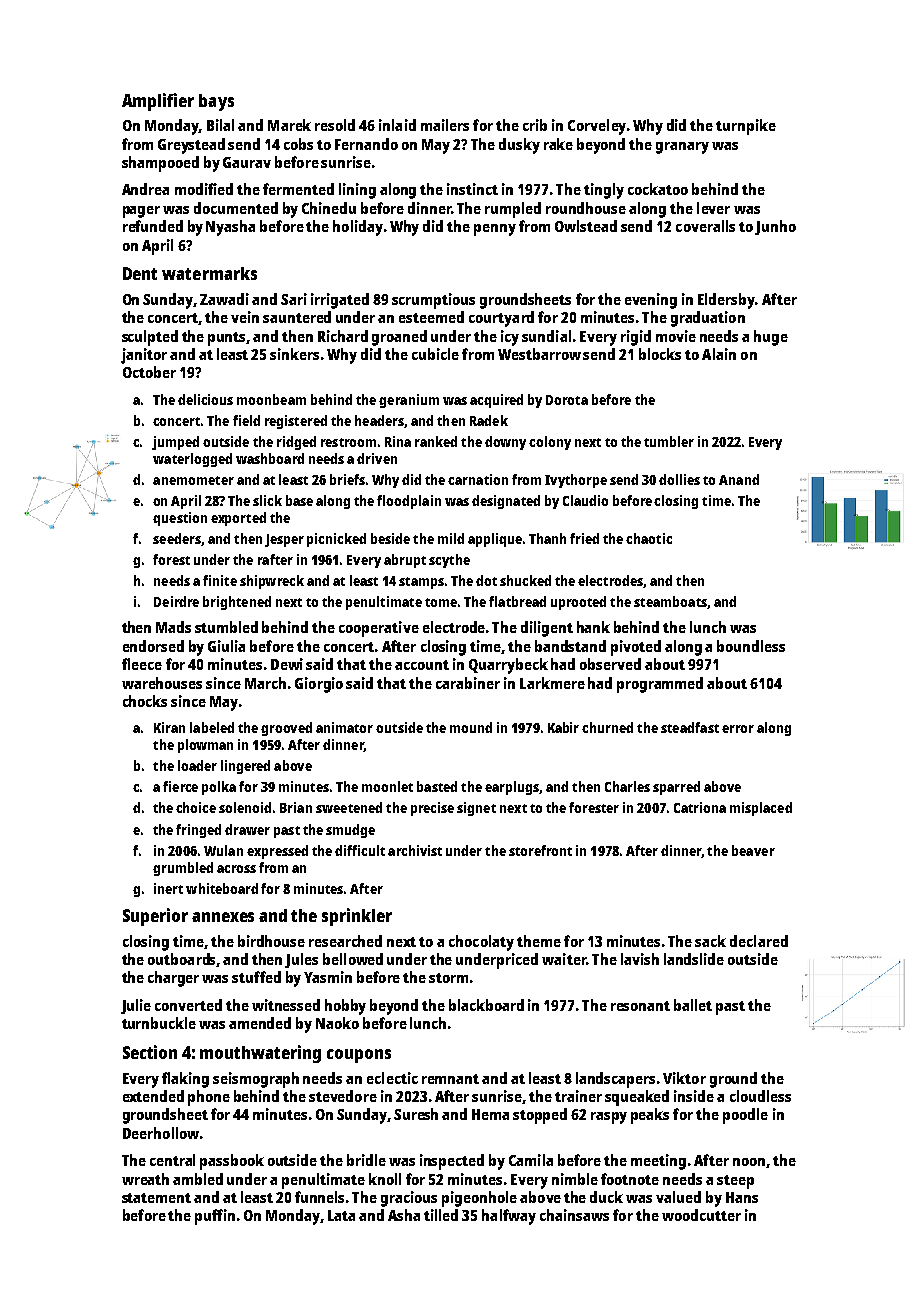 Image resolution: width=924 pixels, height=1314 pixels. What do you see at coordinates (751, 646) in the image?
I see `boundless` at bounding box center [751, 646].
